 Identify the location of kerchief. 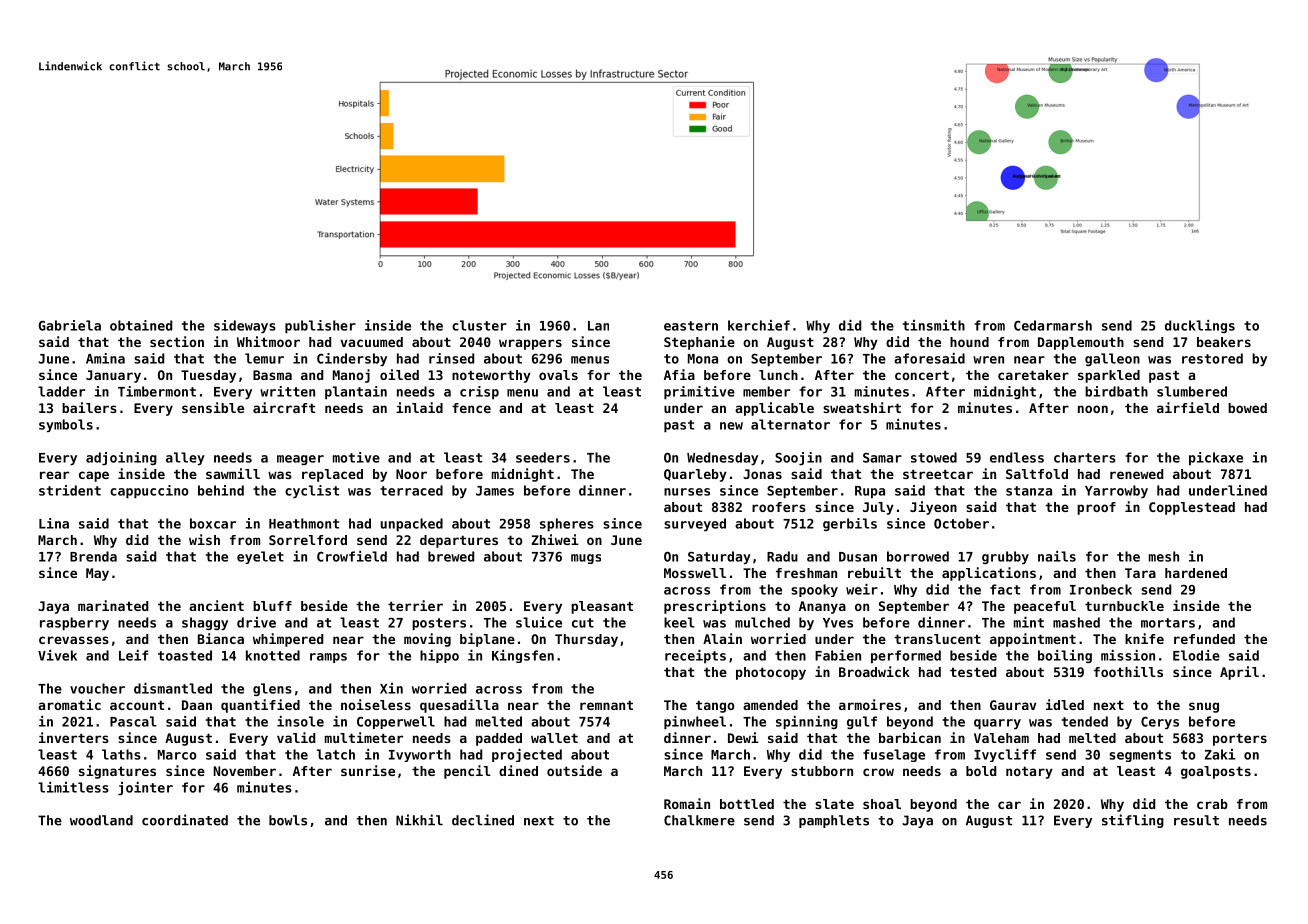
(759, 325).
